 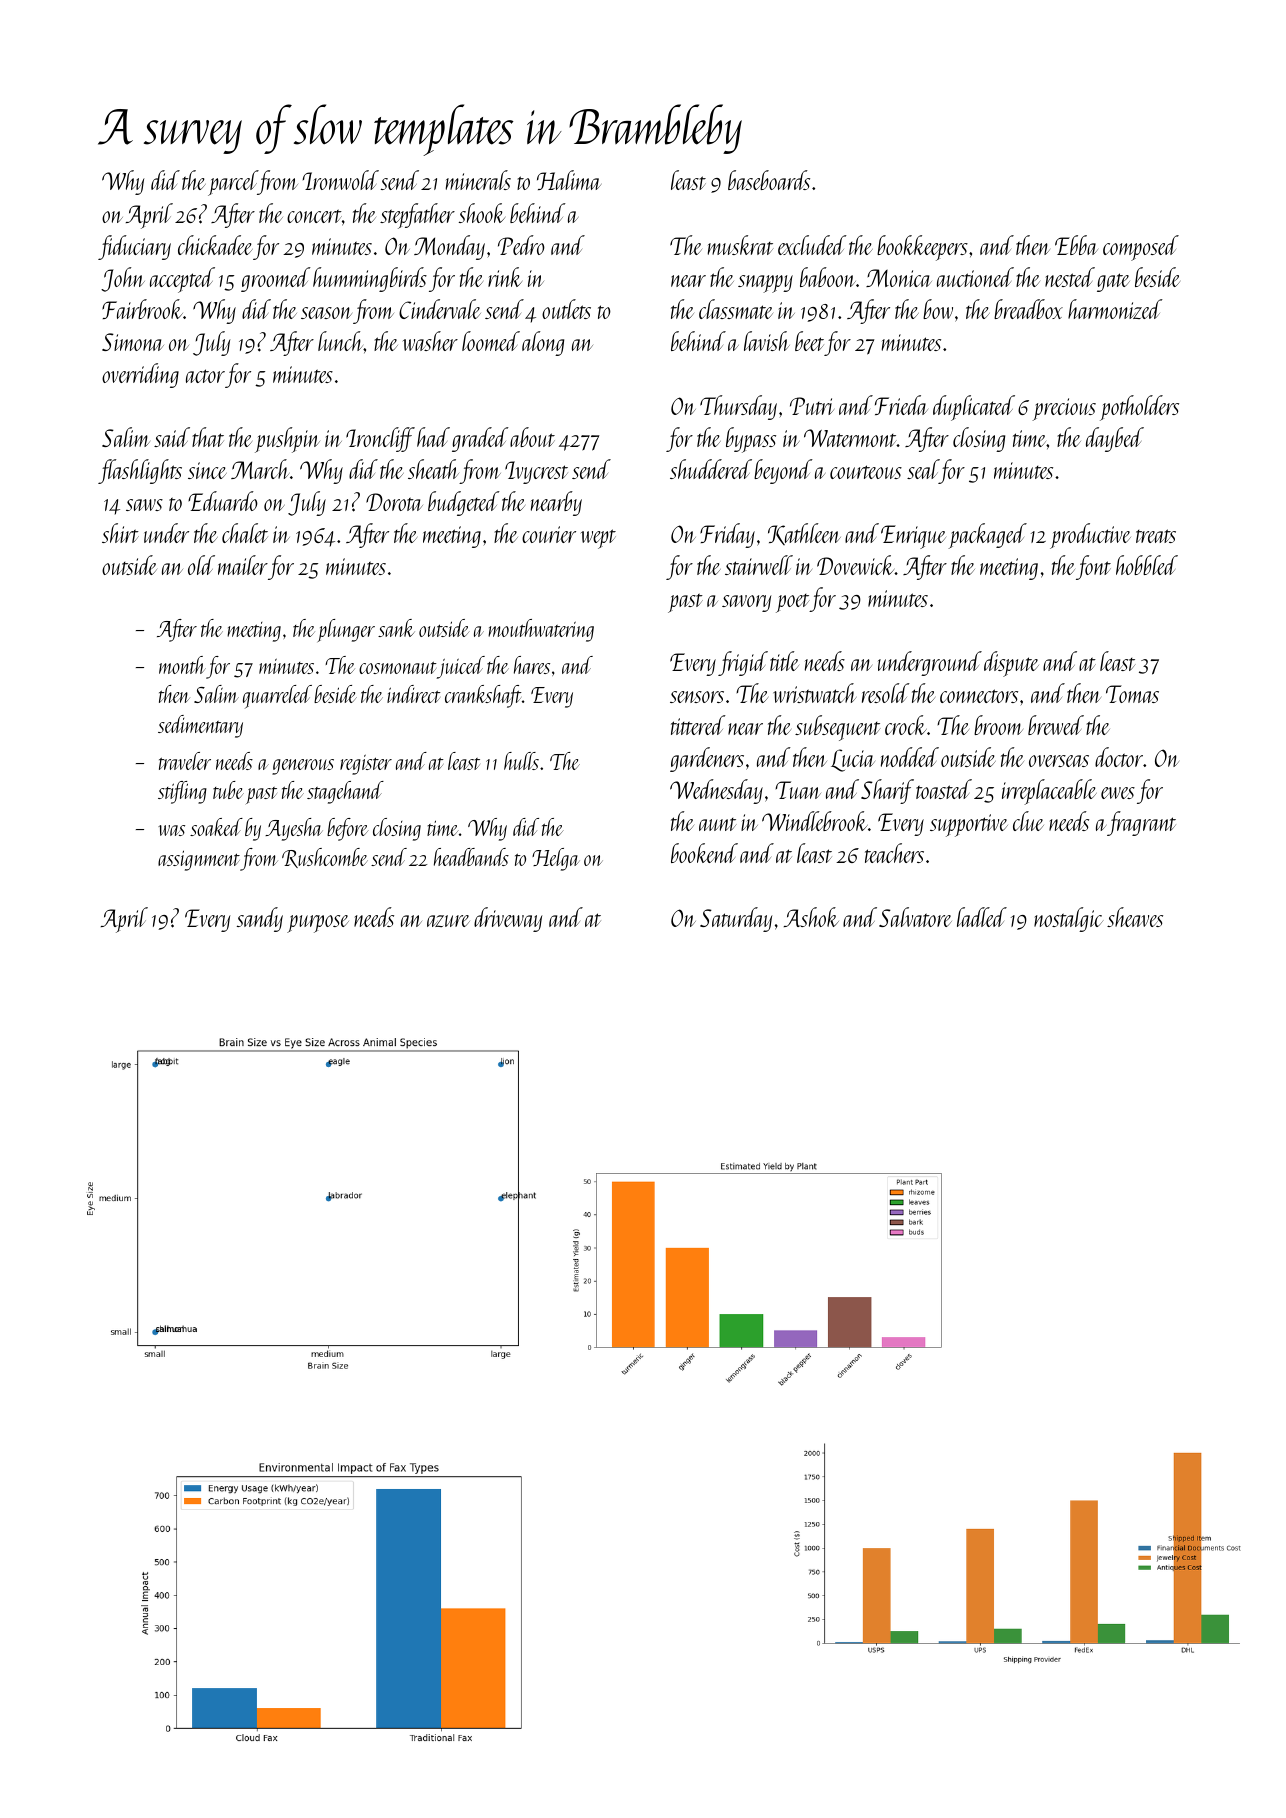 What do you see at coordinates (182, 665) in the screenshot?
I see `month` at bounding box center [182, 665].
